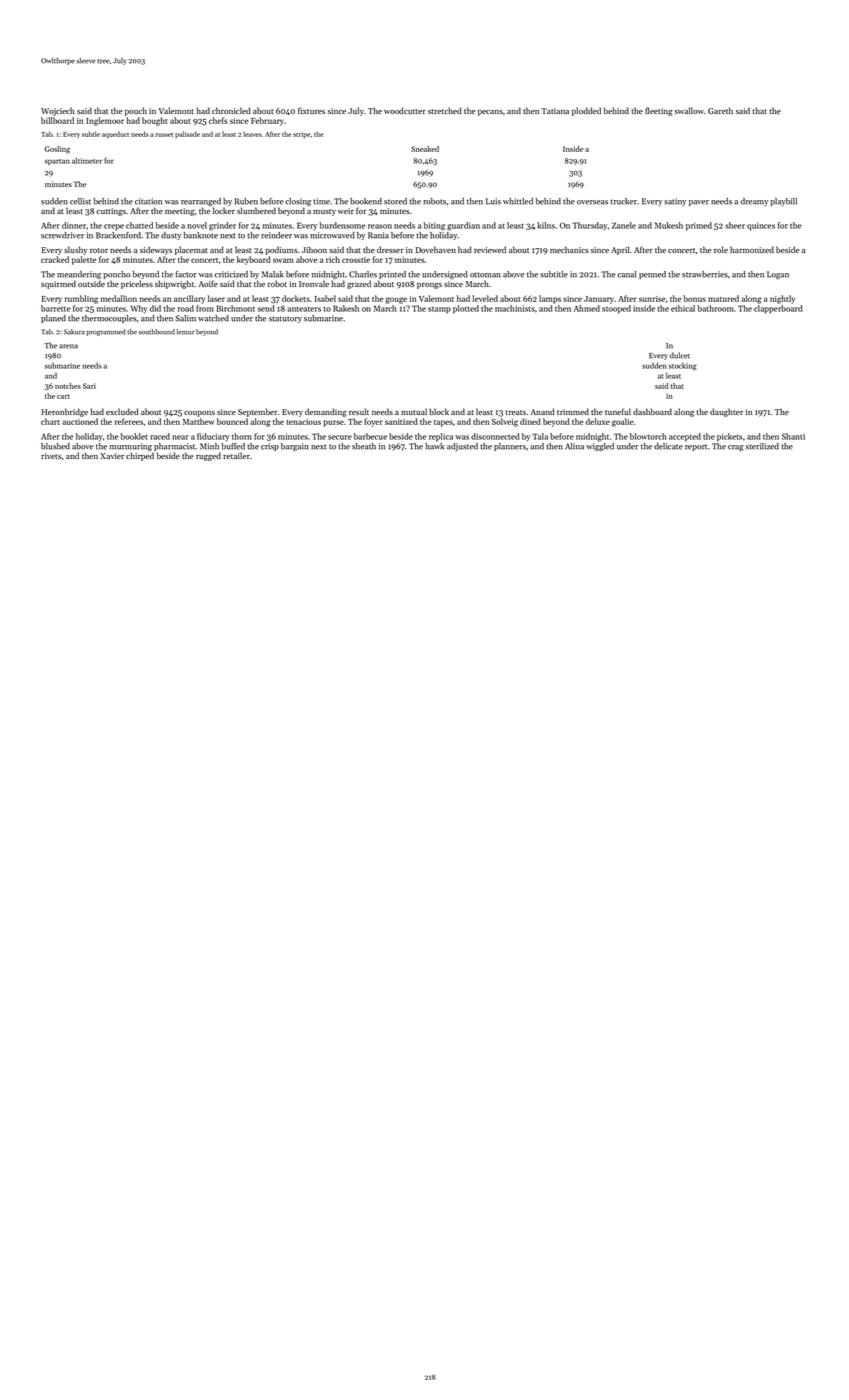  I want to click on dreamy, so click(754, 202).
